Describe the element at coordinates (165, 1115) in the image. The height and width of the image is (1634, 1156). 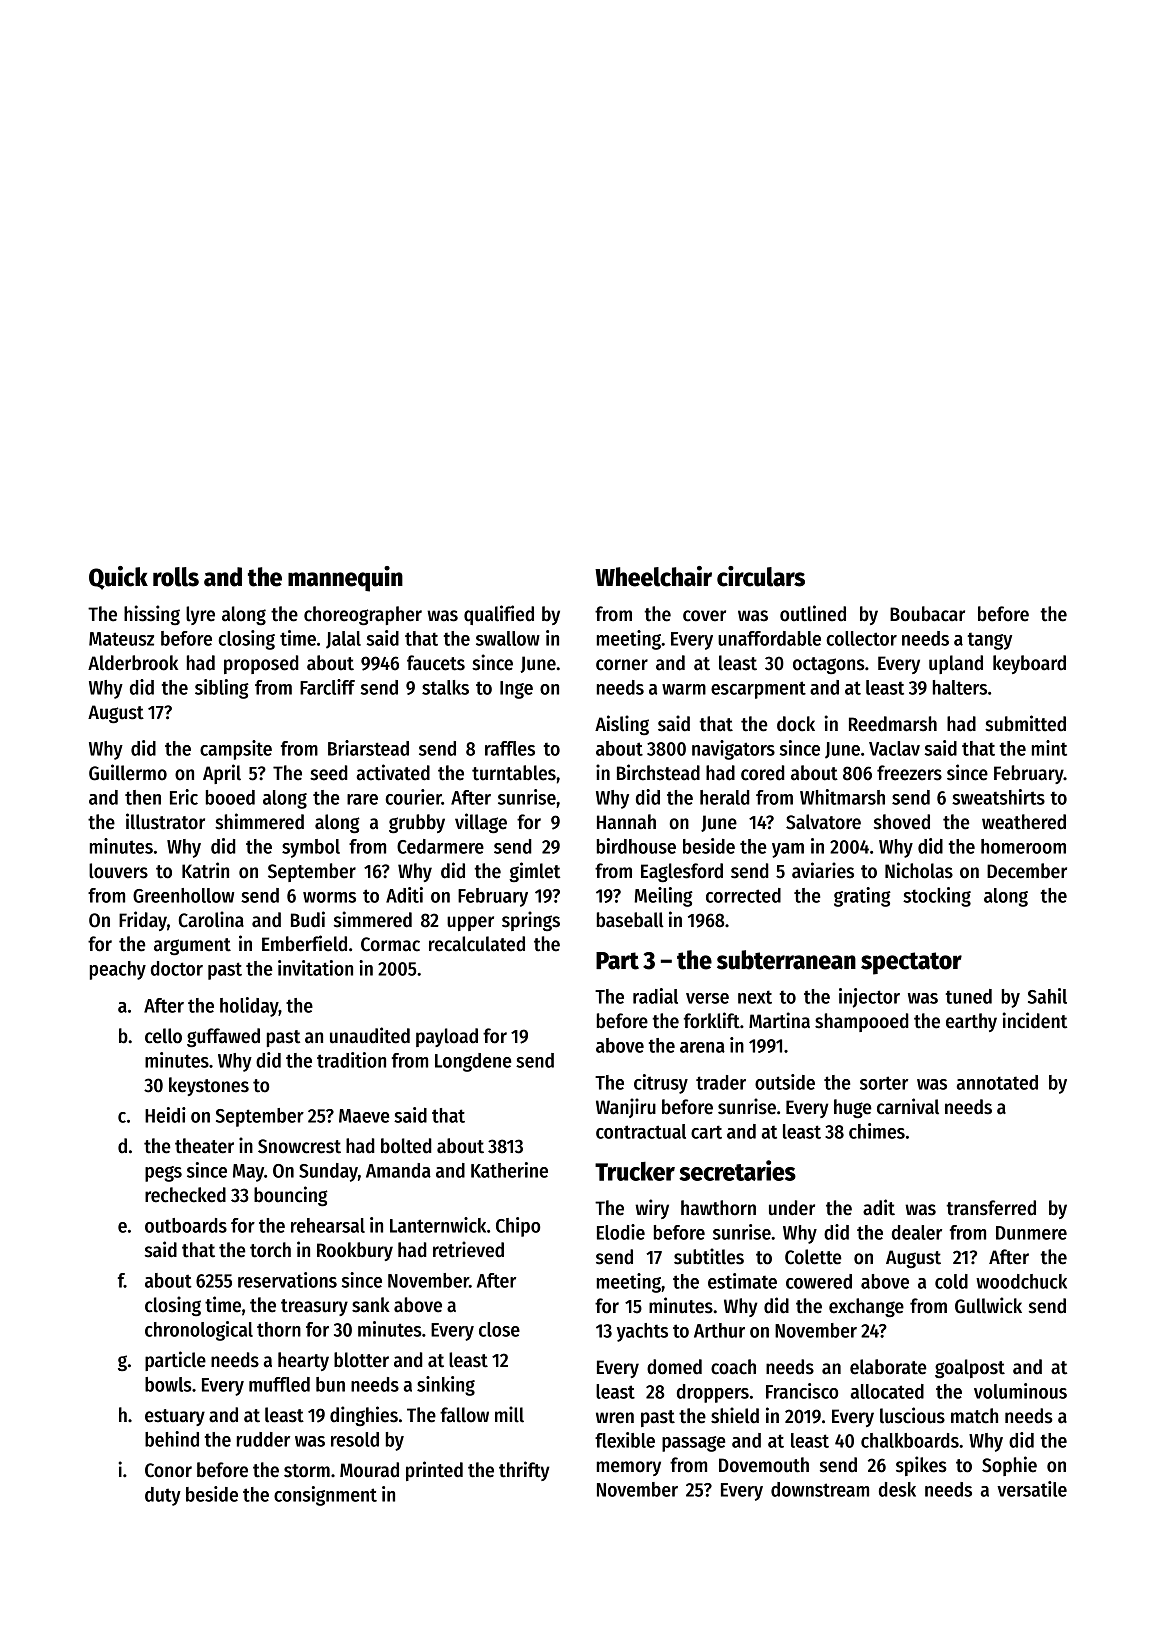
I see `Heidi` at that location.
